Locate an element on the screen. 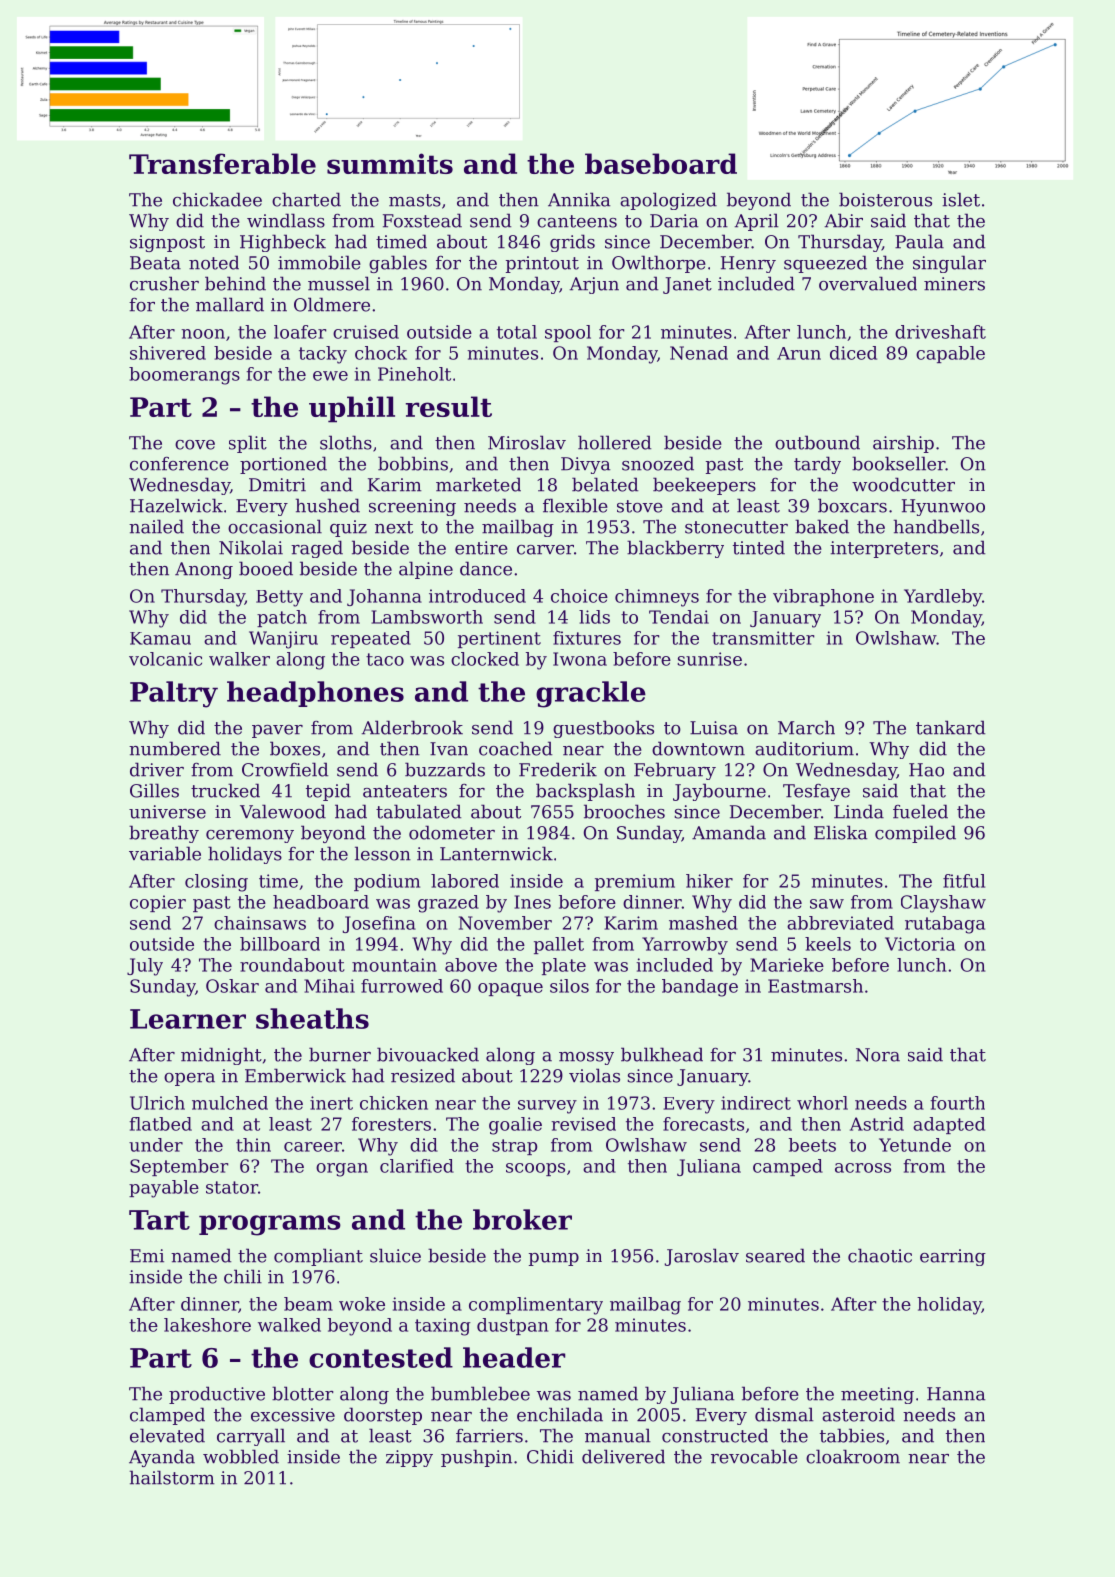 The width and height of the screenshot is (1115, 1577). tankard is located at coordinates (950, 727).
